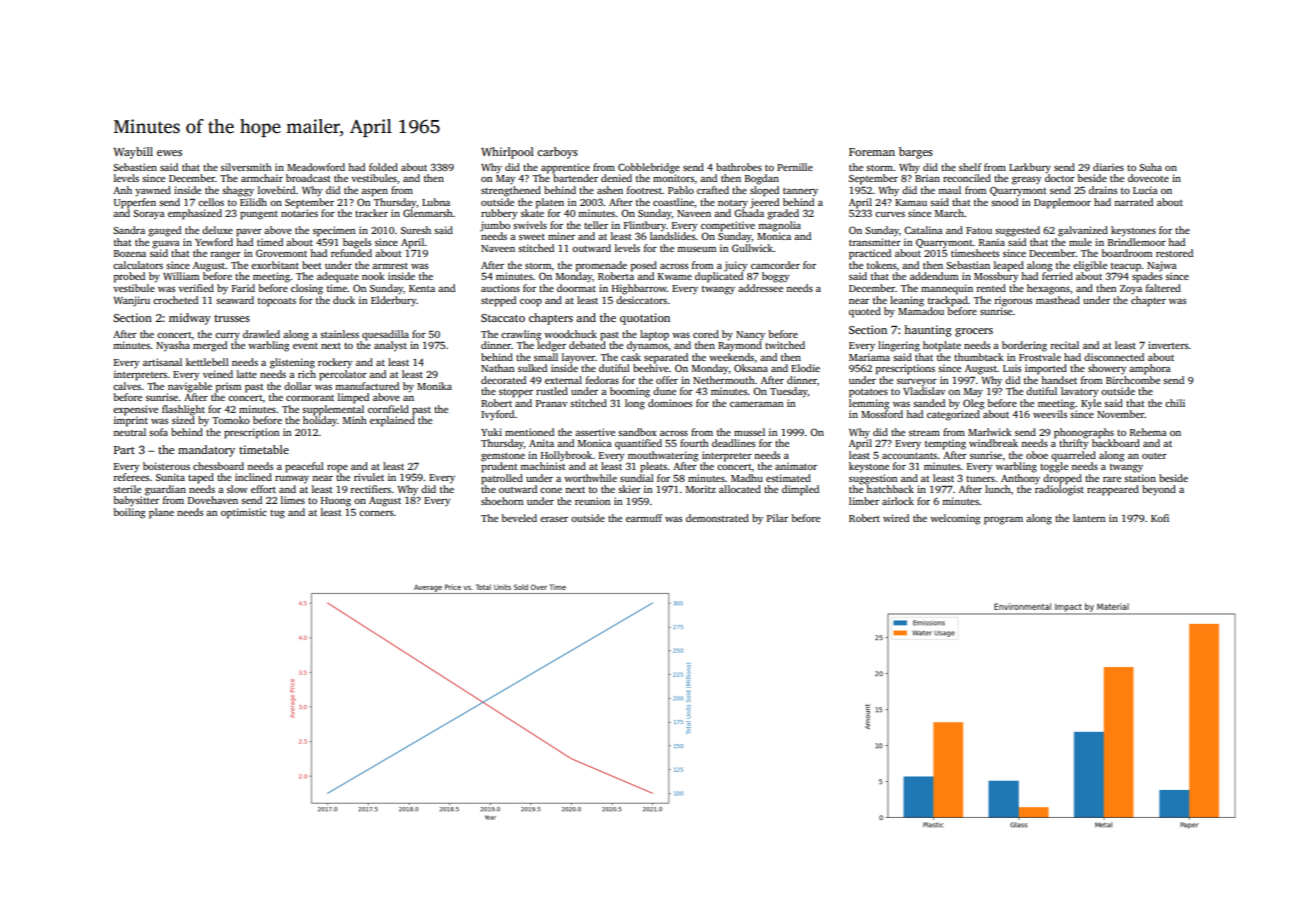  What do you see at coordinates (551, 403) in the document?
I see `Pranav` at bounding box center [551, 403].
